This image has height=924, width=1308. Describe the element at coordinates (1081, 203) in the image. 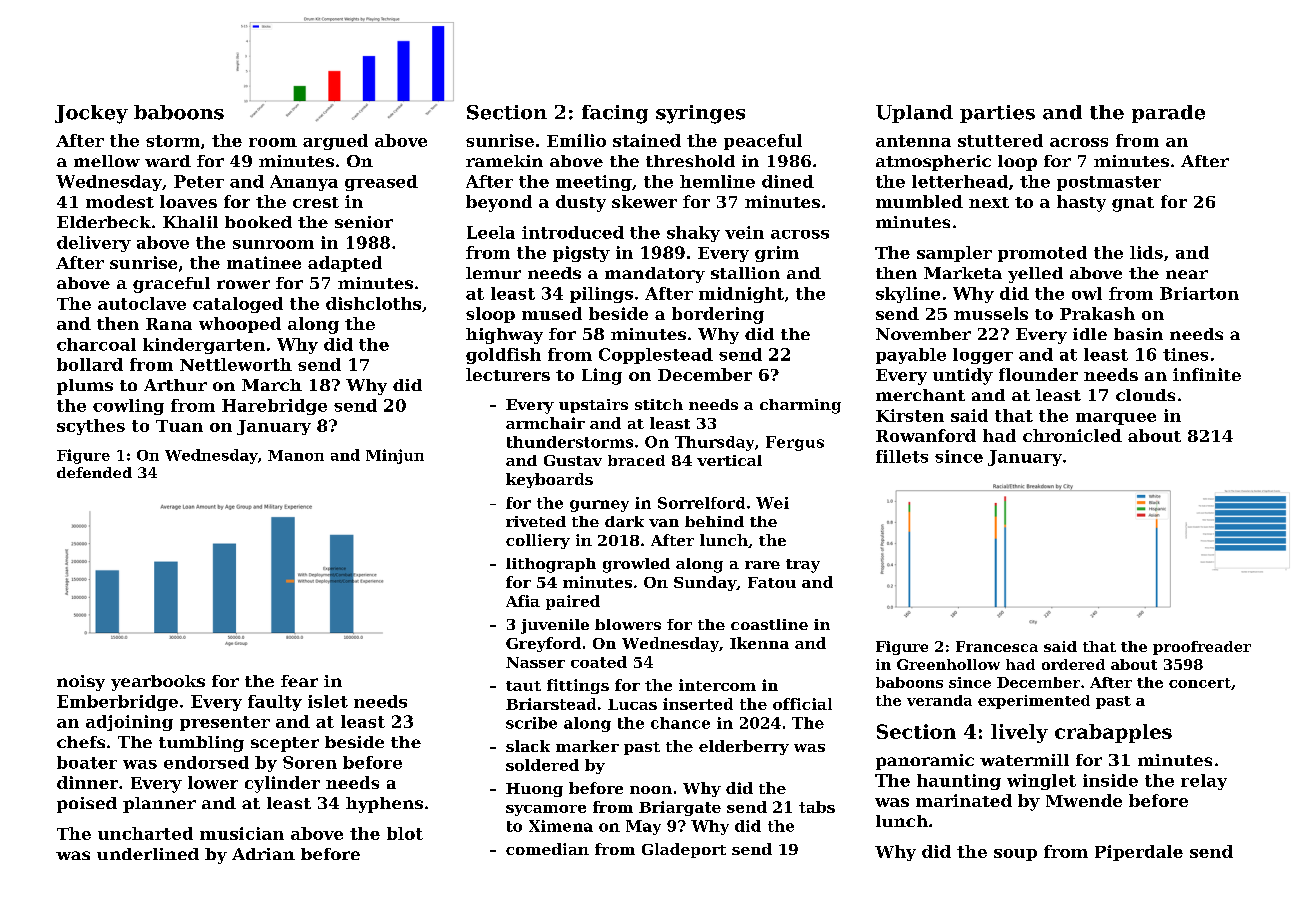

I see `hasty` at that location.
